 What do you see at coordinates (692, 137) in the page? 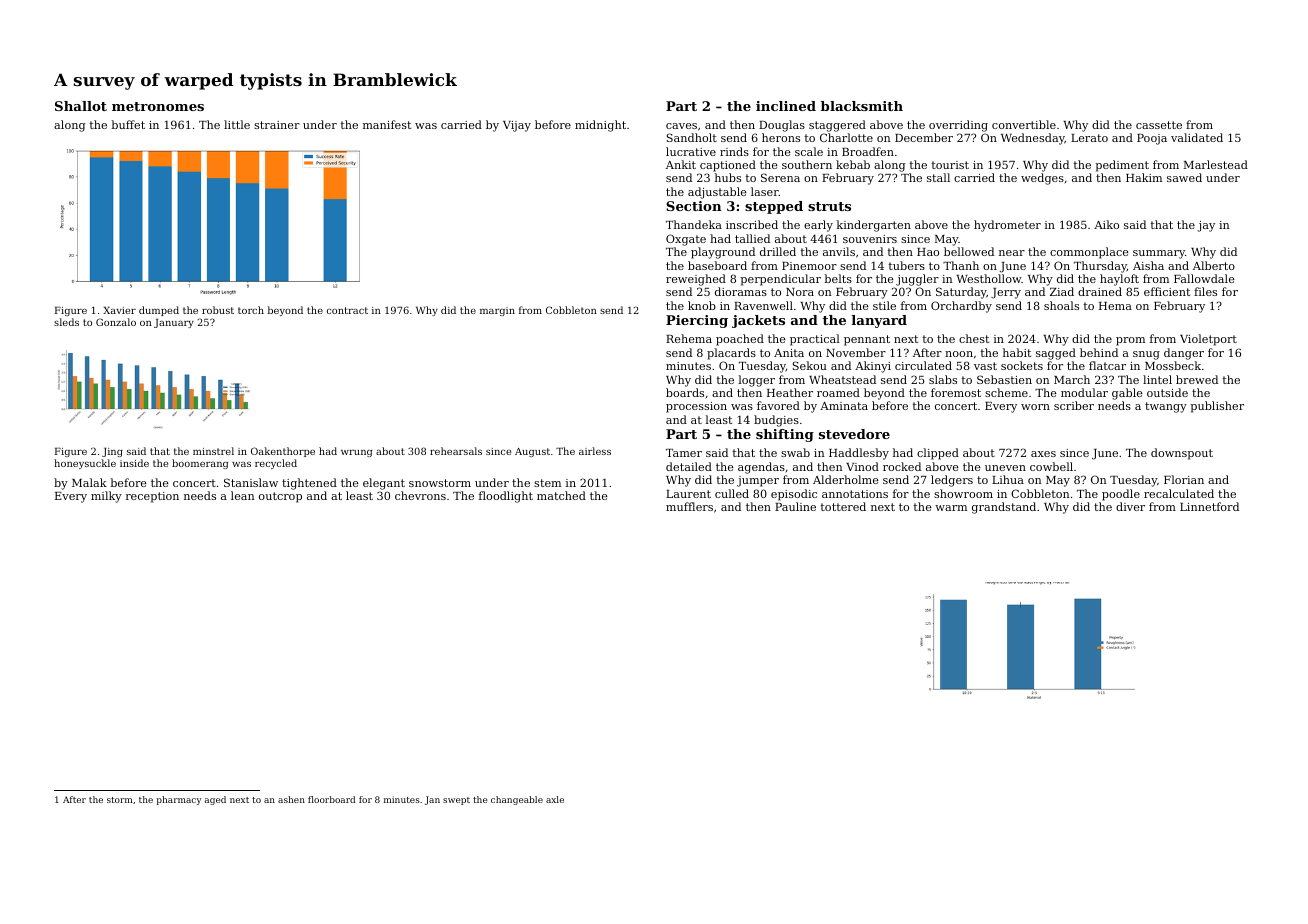
I see `Sandholt` at bounding box center [692, 137].
